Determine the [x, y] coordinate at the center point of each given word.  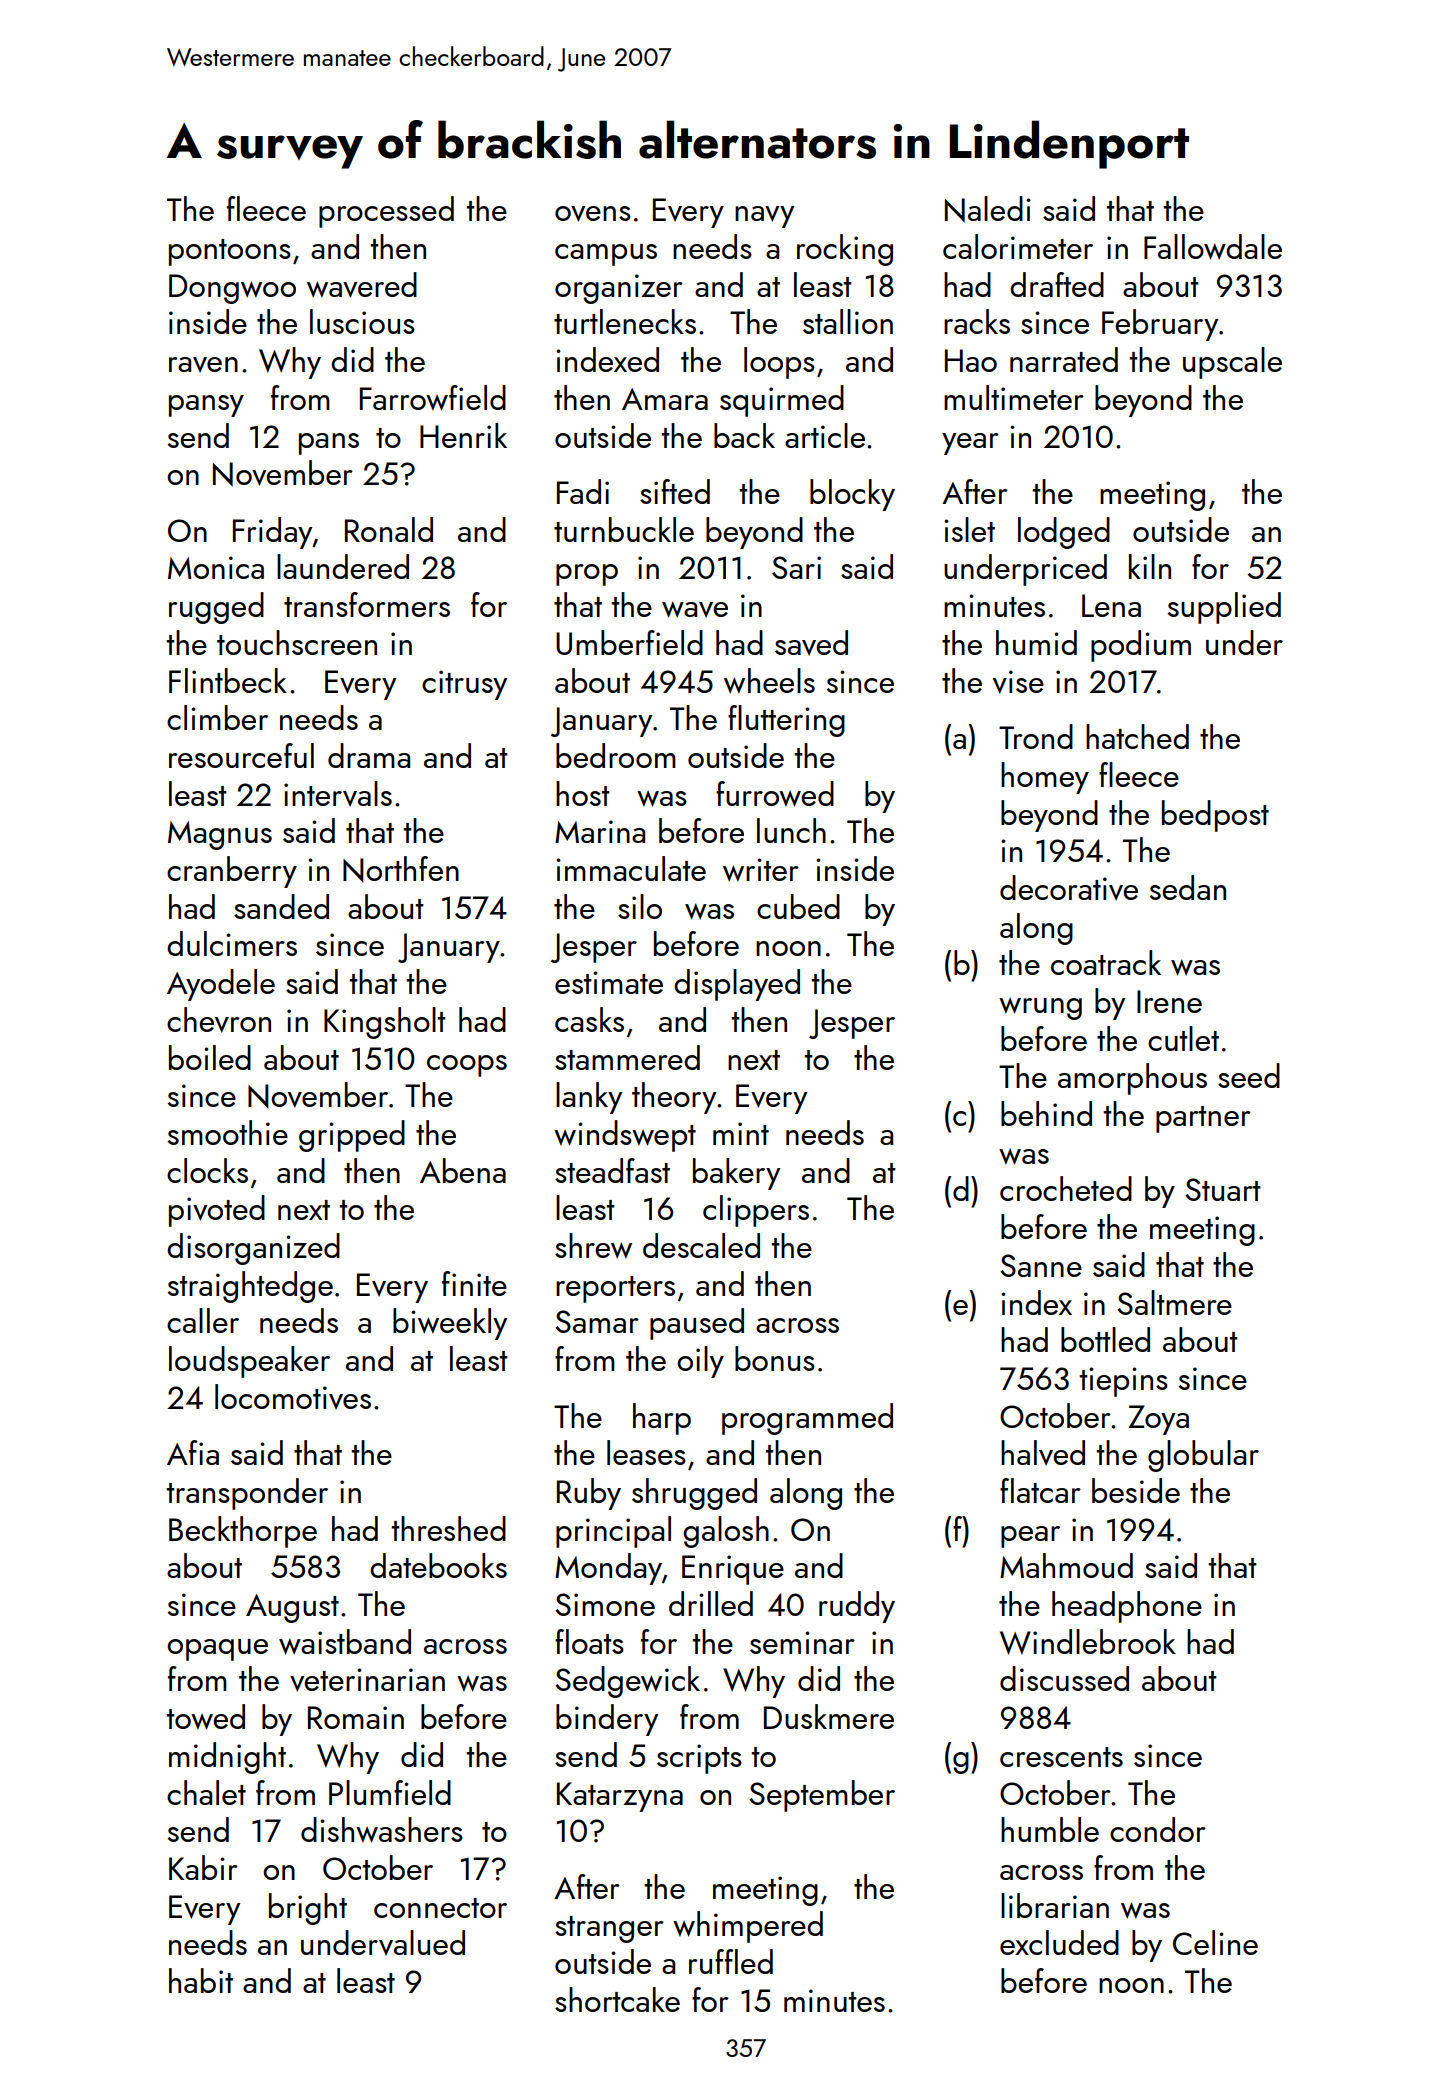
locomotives [293, 1397]
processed [386, 212]
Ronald [389, 529]
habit [201, 1980]
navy [765, 217]
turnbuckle [624, 529]
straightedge [250, 1287]
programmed [807, 1419]
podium [1141, 646]
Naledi [988, 209]
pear [1030, 1537]
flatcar [1040, 1490]
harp [662, 1419]
